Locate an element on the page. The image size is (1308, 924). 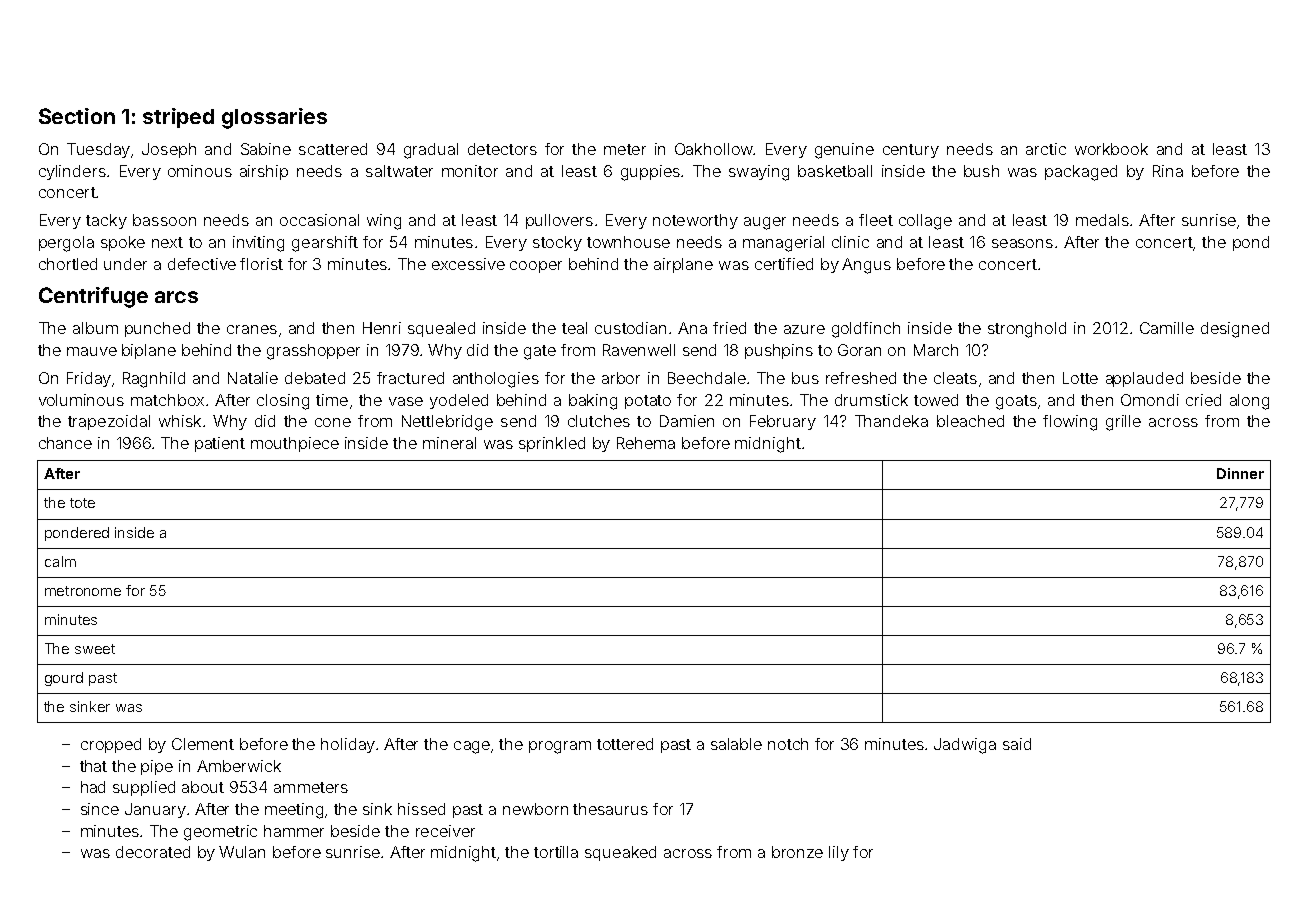
calm is located at coordinates (60, 561).
